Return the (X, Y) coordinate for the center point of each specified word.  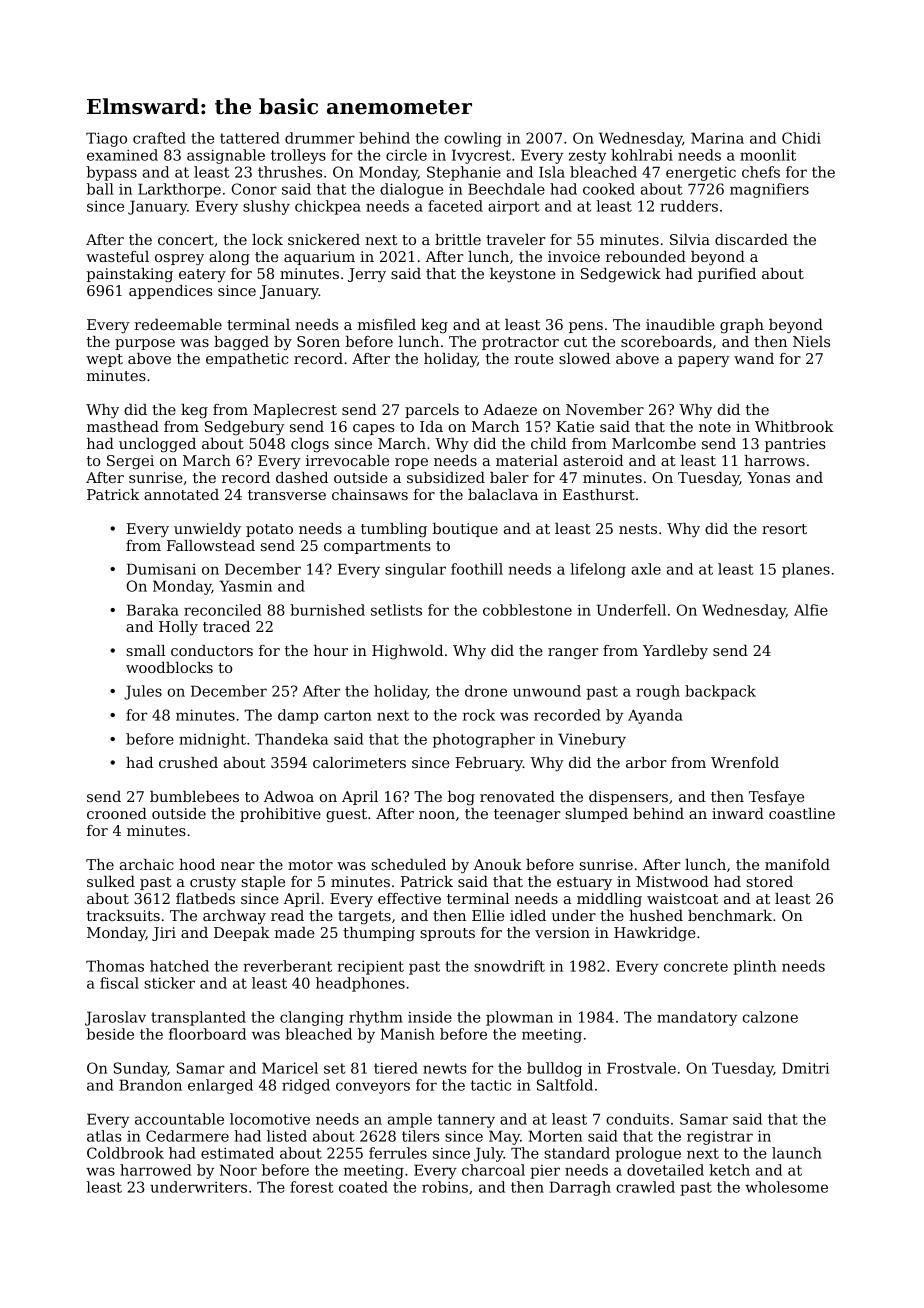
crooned (117, 813)
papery (704, 361)
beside (110, 1034)
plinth (754, 967)
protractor (520, 343)
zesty (588, 157)
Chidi (801, 138)
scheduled (408, 864)
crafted (159, 138)
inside (430, 1017)
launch (797, 1153)
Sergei (130, 462)
